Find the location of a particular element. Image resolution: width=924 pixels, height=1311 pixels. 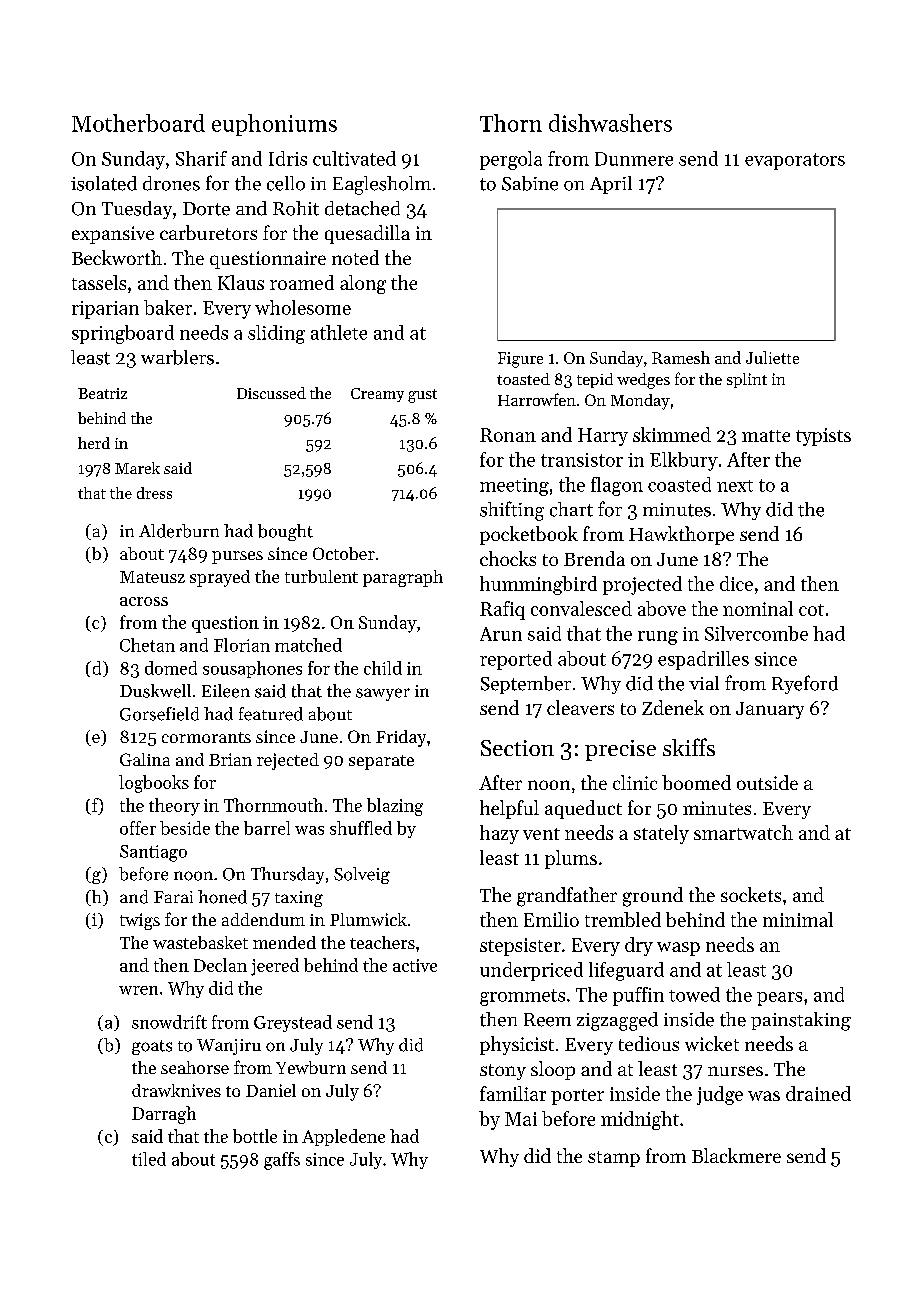

bought is located at coordinates (285, 532).
